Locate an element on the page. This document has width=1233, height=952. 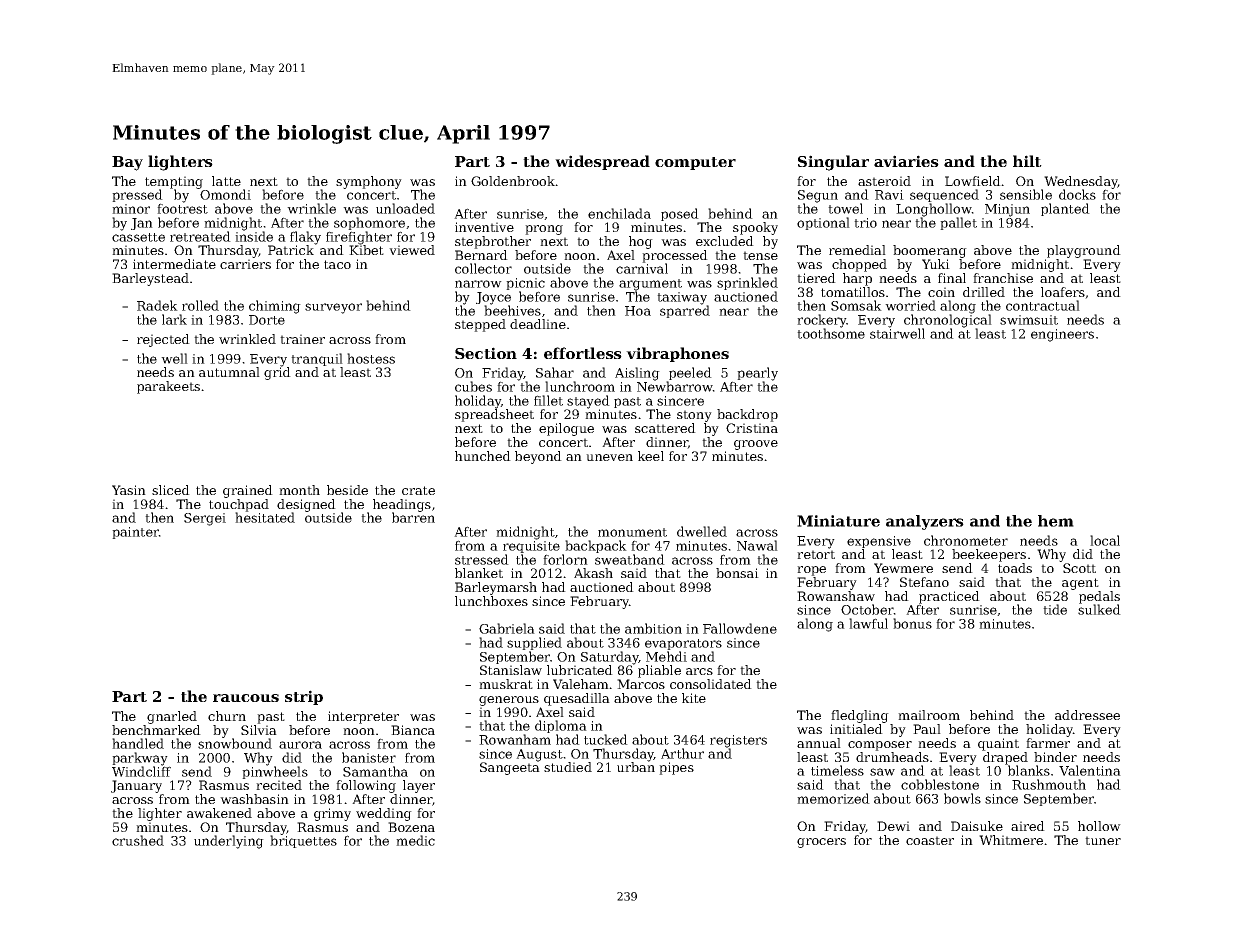
evaporators is located at coordinates (683, 644).
